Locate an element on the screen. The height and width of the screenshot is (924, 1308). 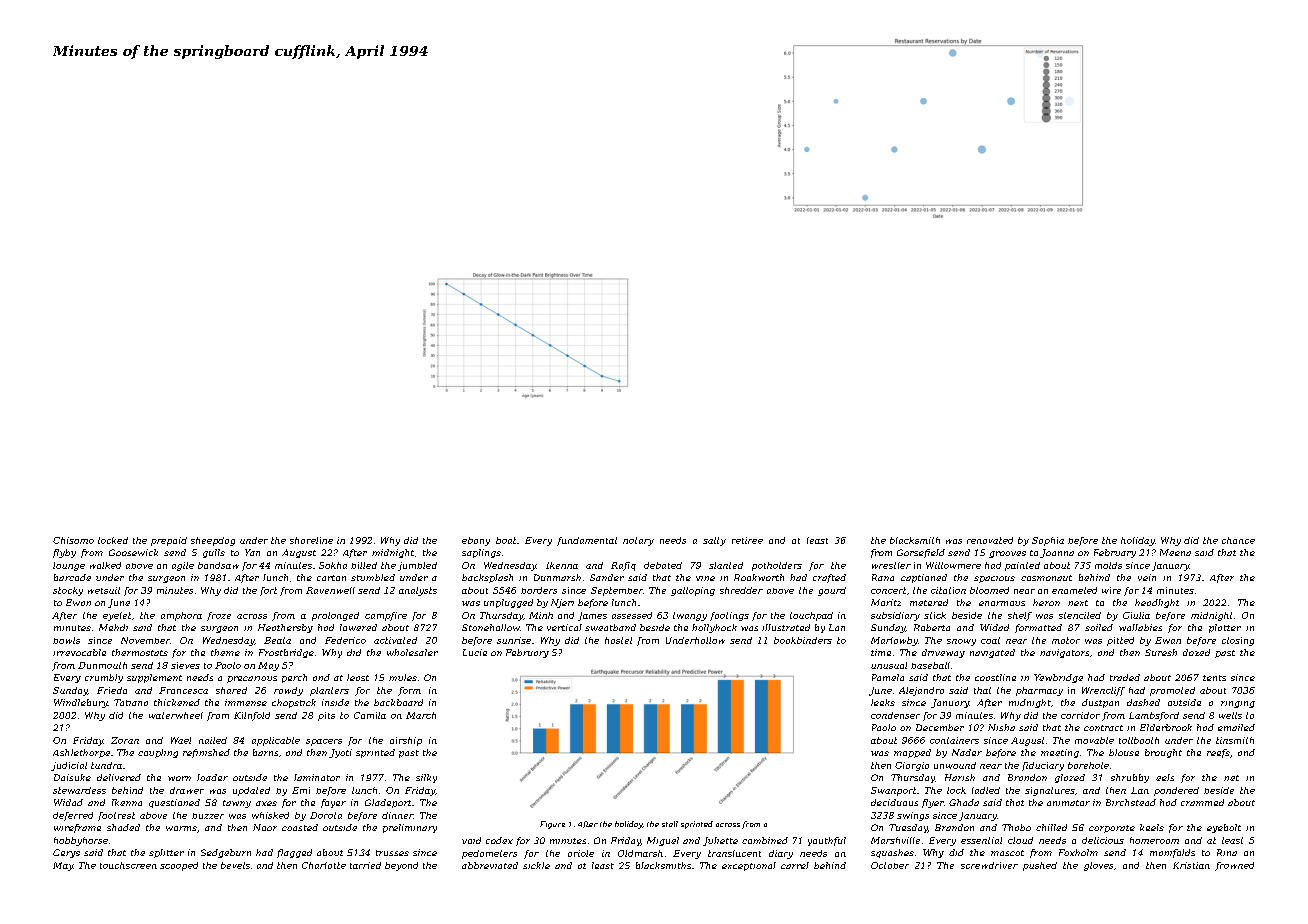
laminator is located at coordinates (317, 777).
